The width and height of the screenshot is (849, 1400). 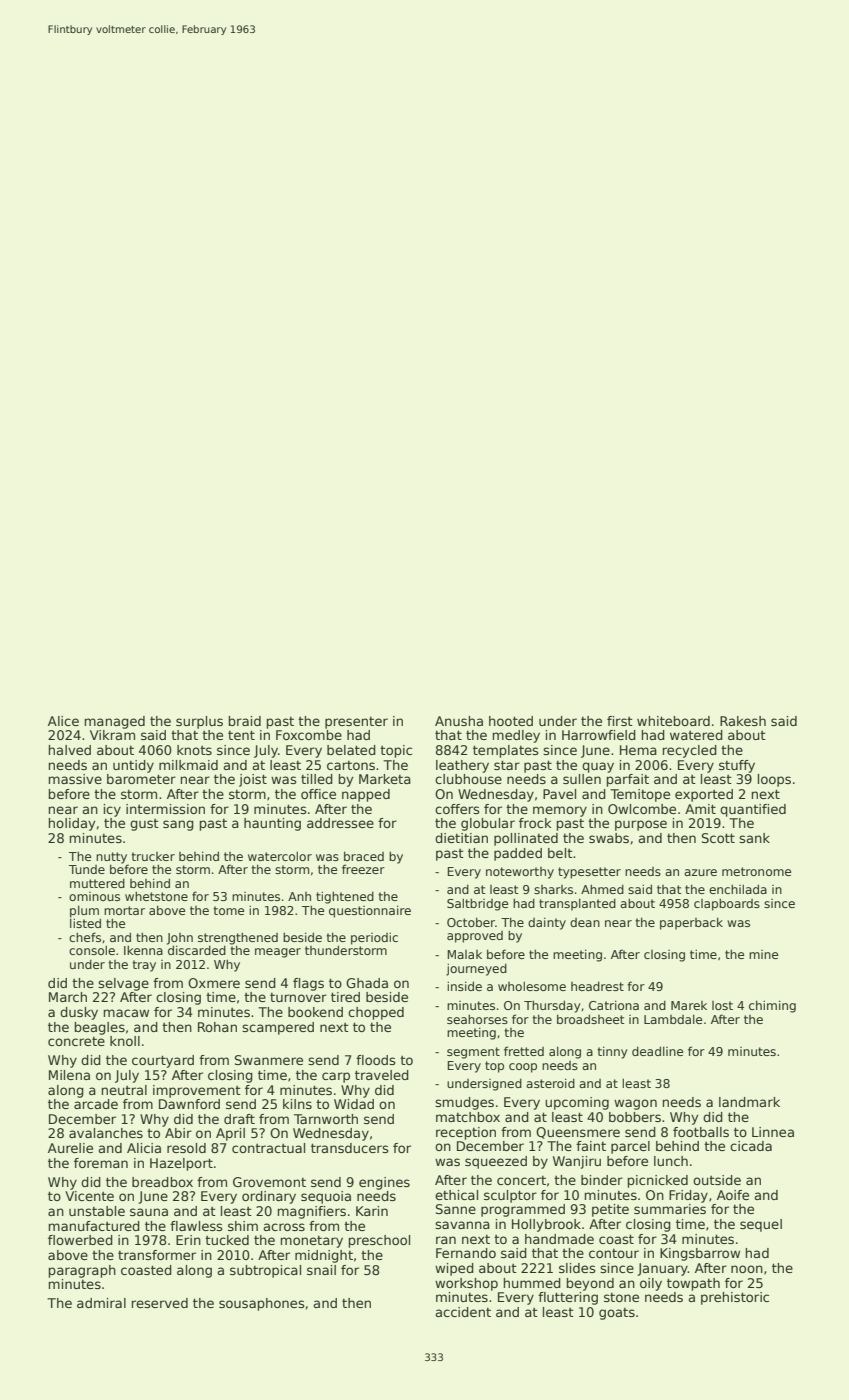 I want to click on Aoife, so click(x=733, y=1195).
